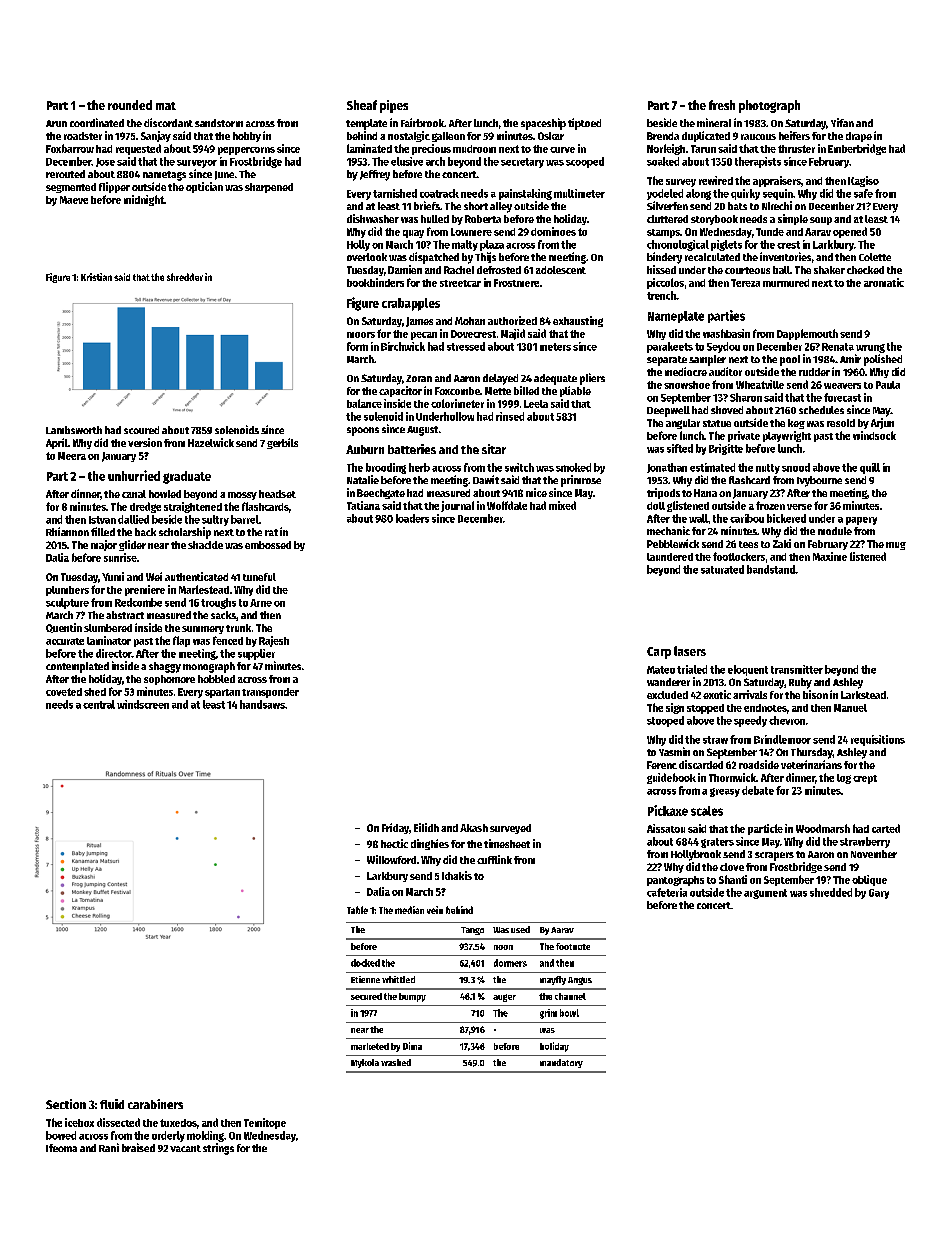 The width and height of the document is (952, 1233). I want to click on tiptoed, so click(584, 124).
